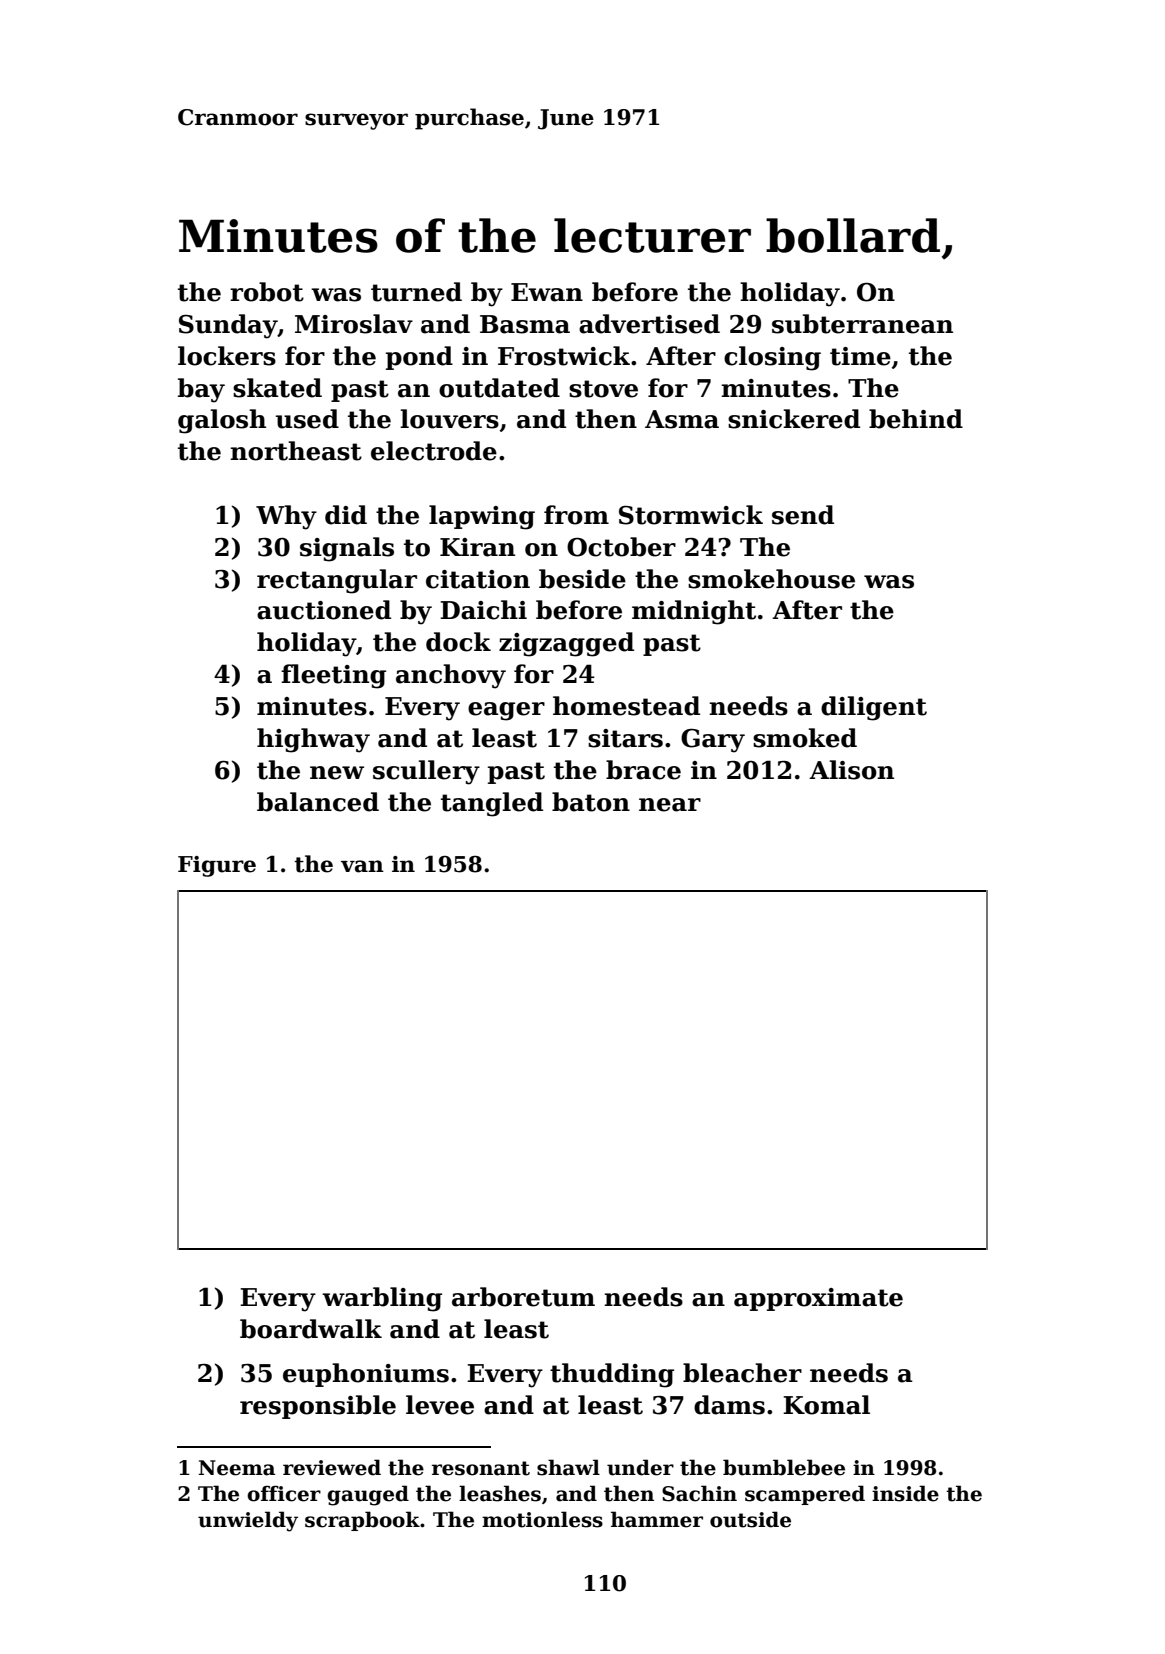 The height and width of the page is (1654, 1165). I want to click on van, so click(362, 866).
